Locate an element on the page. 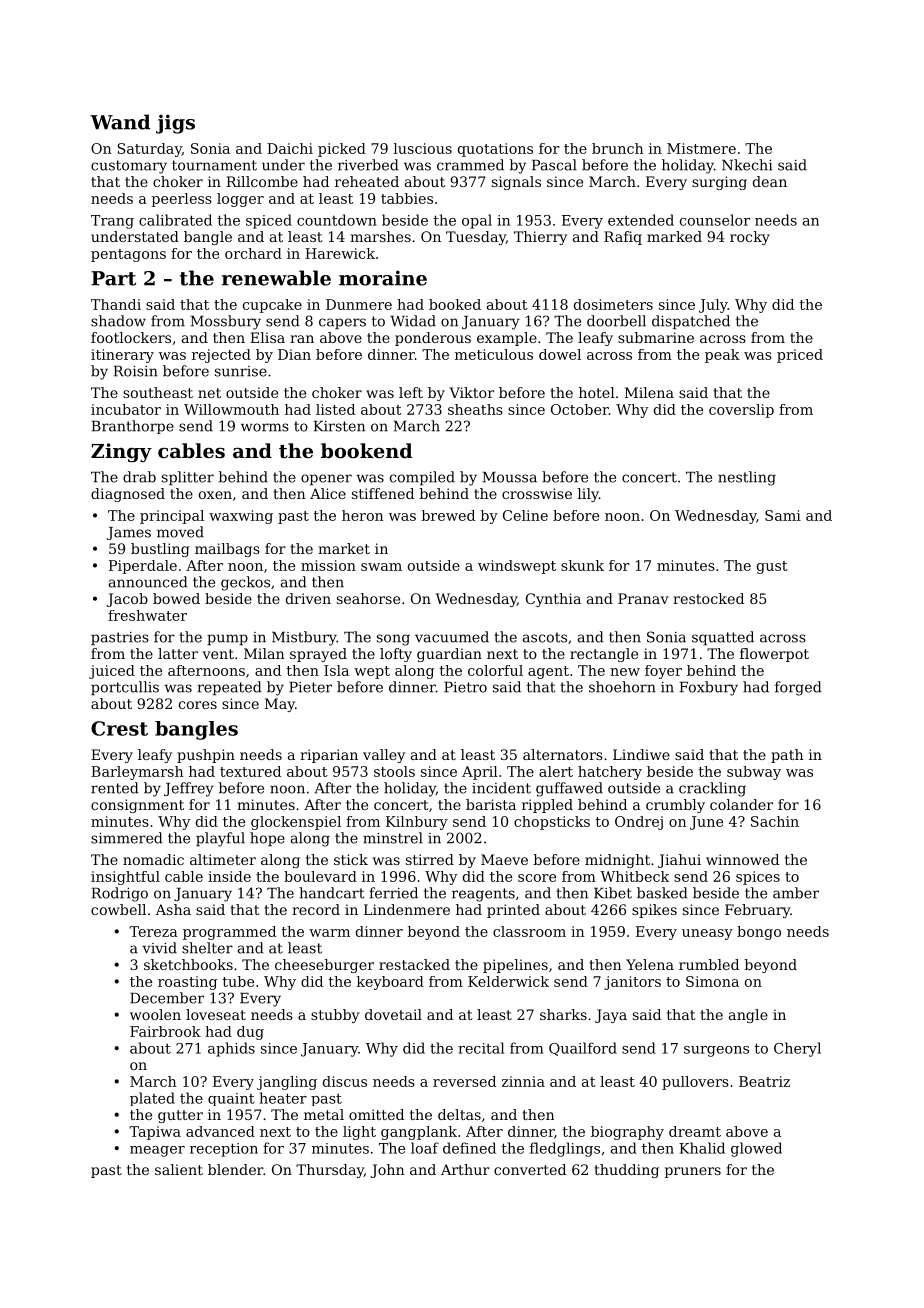 The image size is (924, 1308). lily is located at coordinates (588, 495).
